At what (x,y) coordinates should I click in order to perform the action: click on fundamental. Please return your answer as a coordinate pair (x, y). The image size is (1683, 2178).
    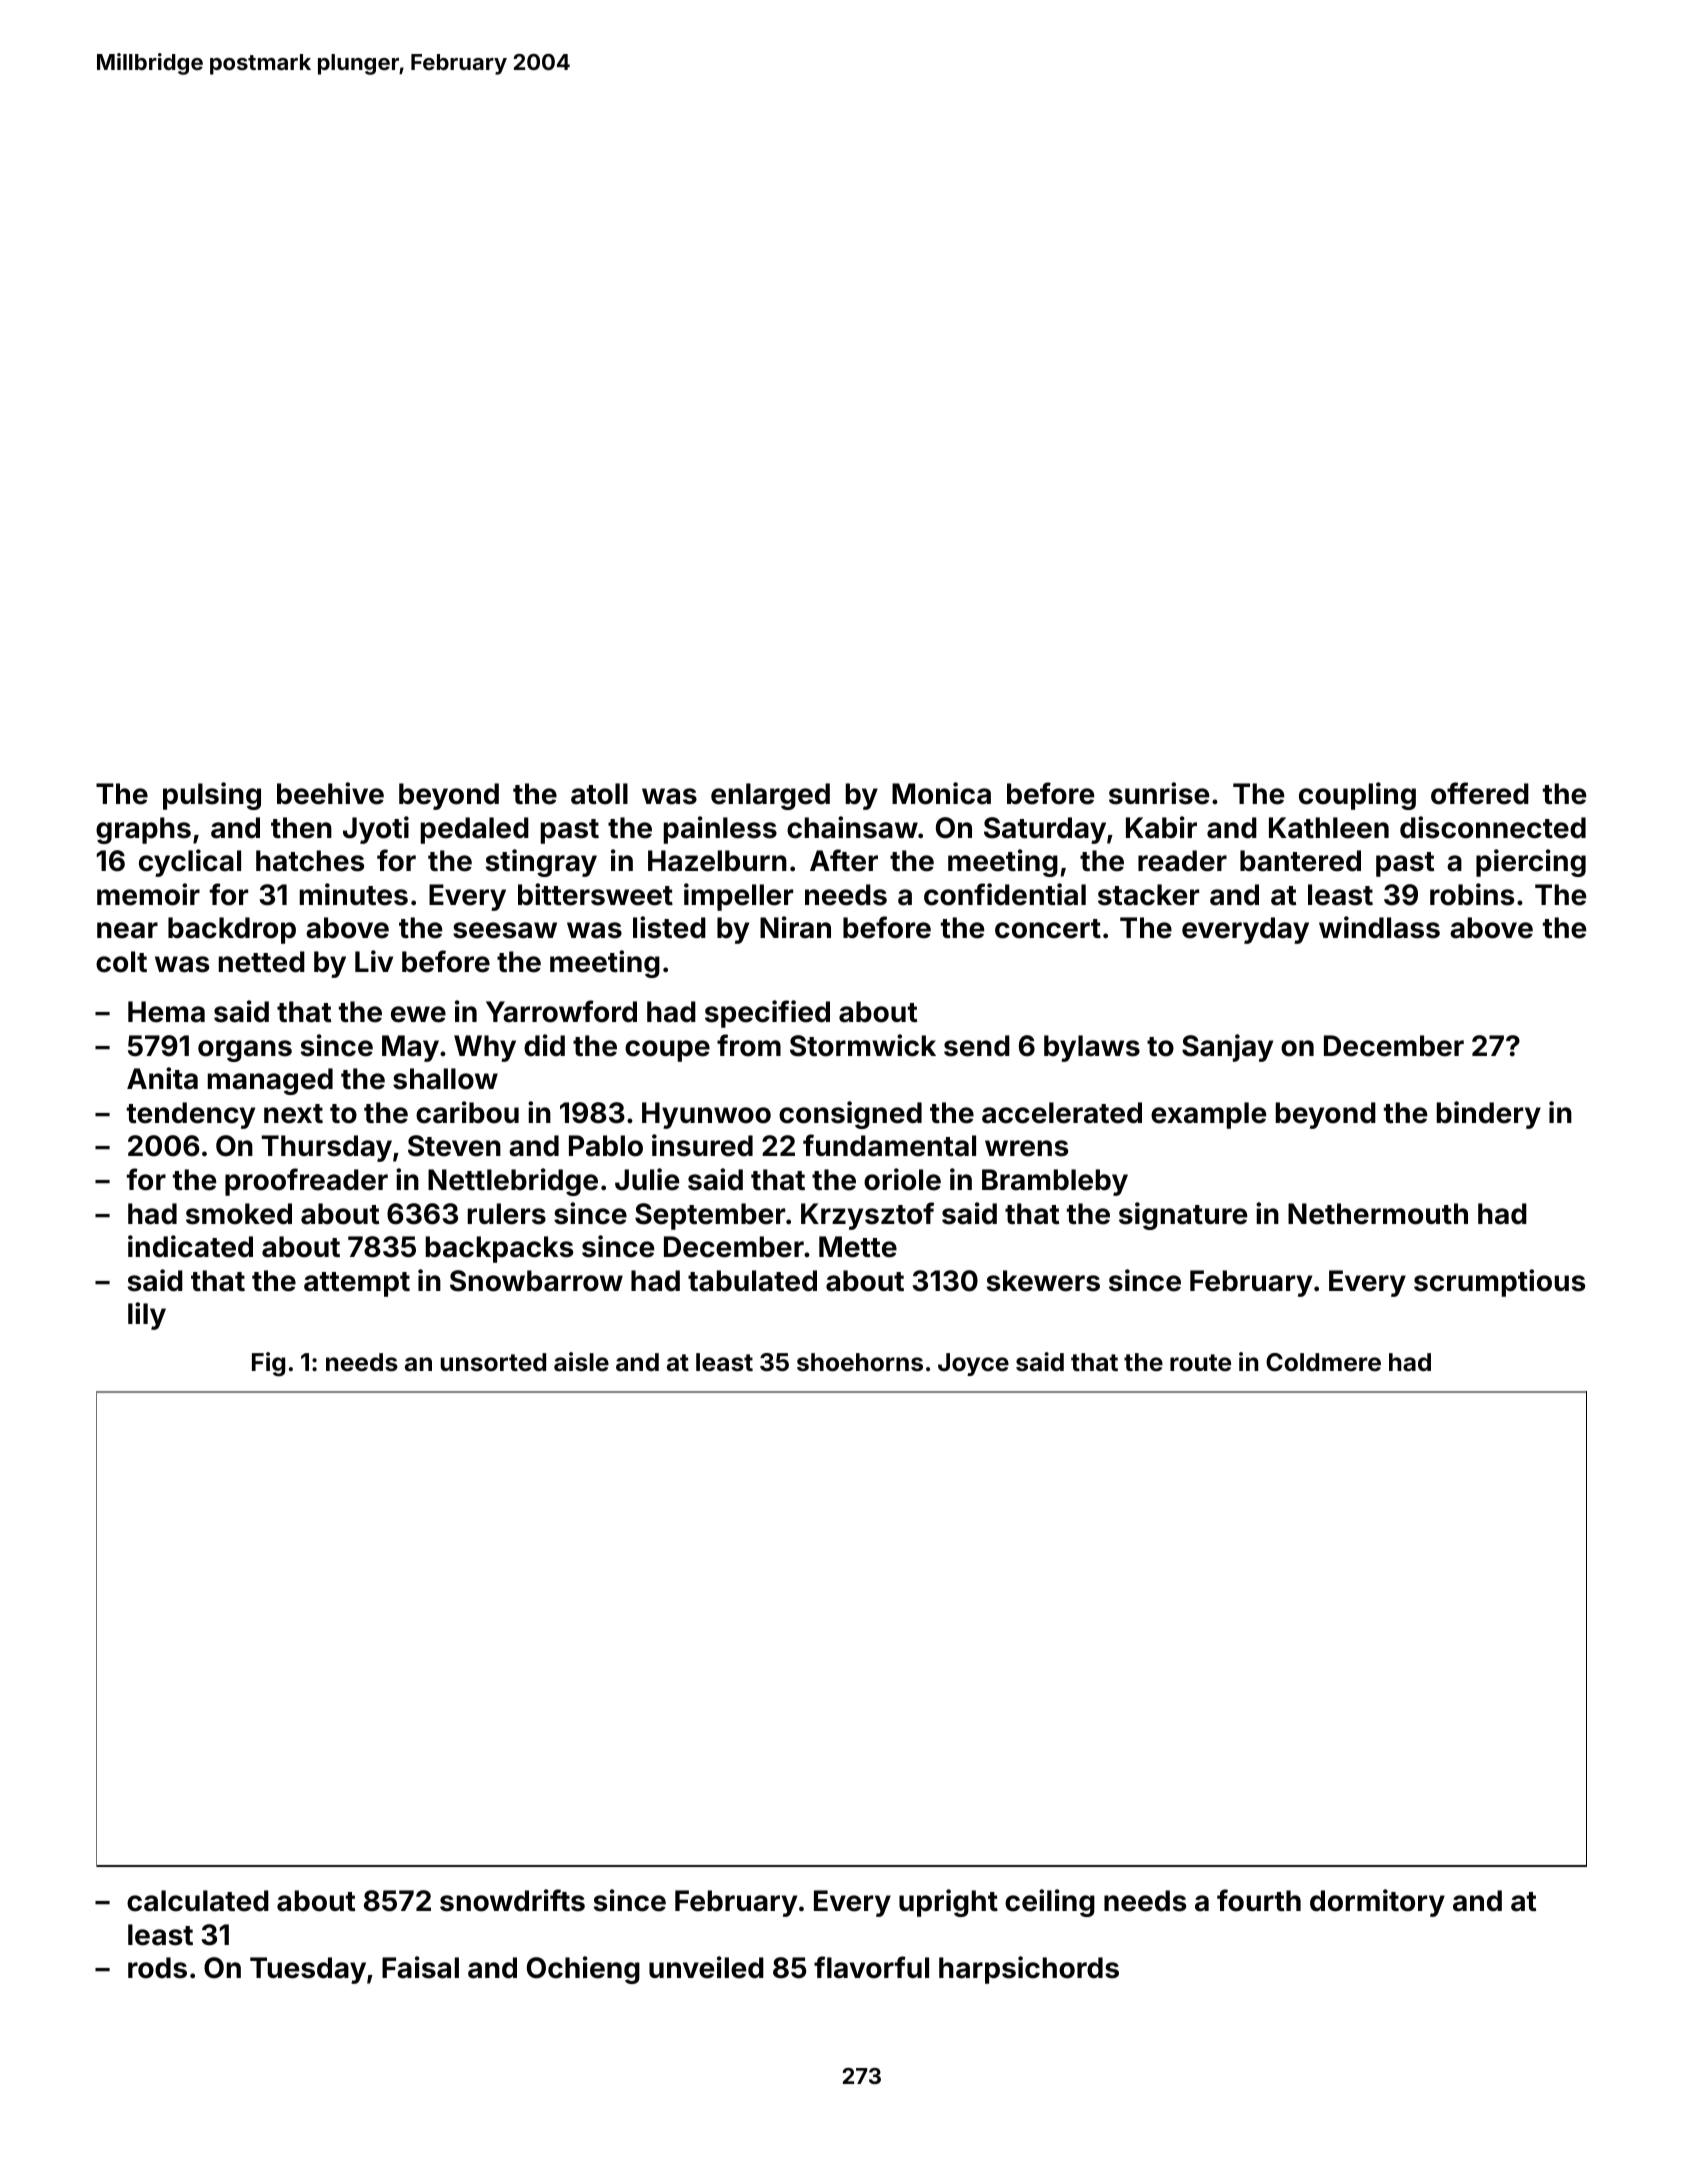
    Looking at the image, I should click on (889, 1145).
